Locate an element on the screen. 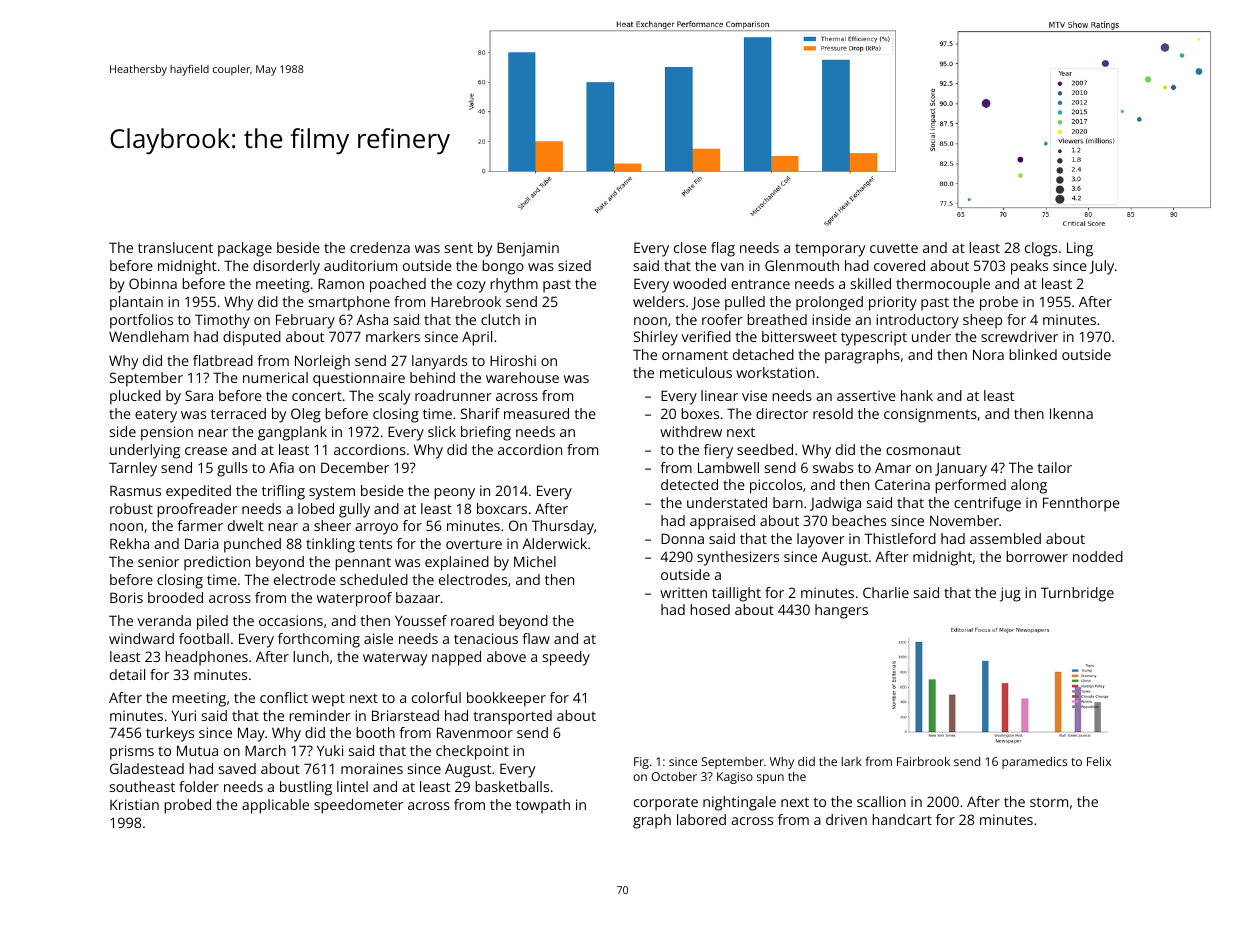 This screenshot has width=1233, height=952. handcart is located at coordinates (902, 819).
